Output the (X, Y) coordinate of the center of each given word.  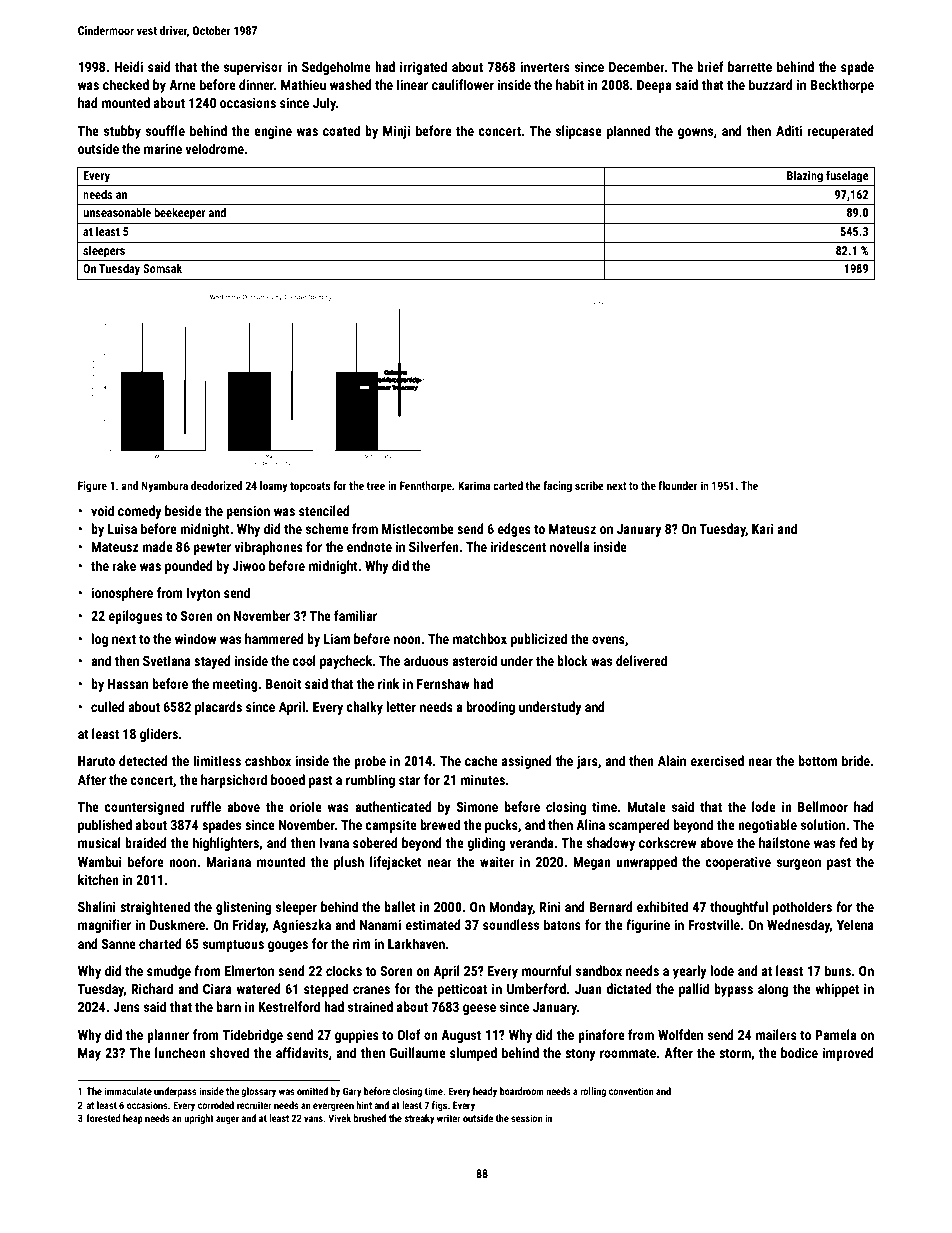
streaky (420, 1119)
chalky (364, 708)
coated (341, 130)
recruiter (254, 1105)
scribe (589, 485)
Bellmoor (823, 806)
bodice (799, 1052)
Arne (182, 85)
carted (508, 485)
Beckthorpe (842, 86)
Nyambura (164, 487)
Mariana (228, 861)
